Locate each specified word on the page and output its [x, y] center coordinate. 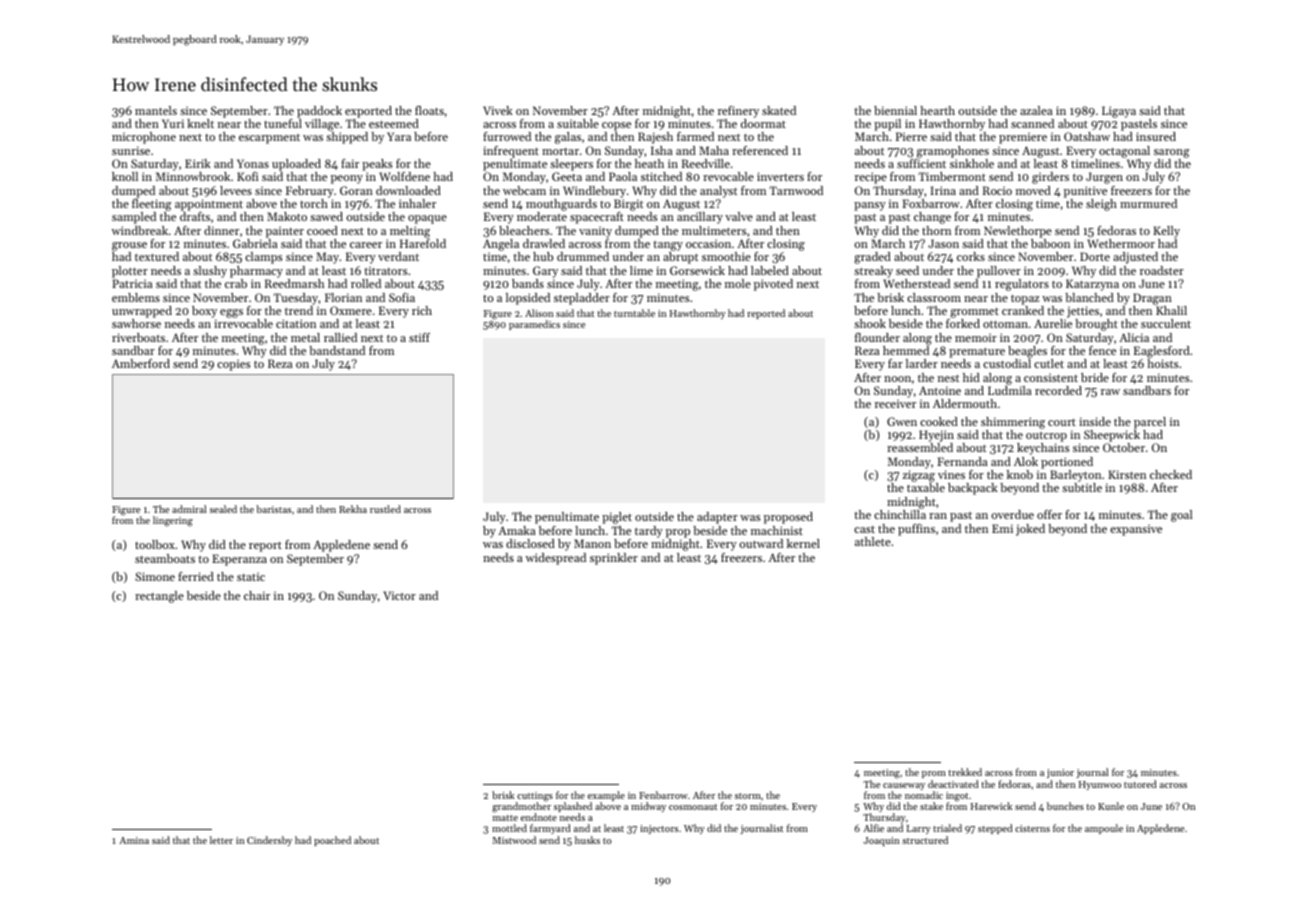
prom [934, 774]
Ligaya [1119, 112]
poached [332, 841]
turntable [634, 313]
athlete [873, 541]
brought [1096, 325]
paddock [319, 112]
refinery [738, 112]
